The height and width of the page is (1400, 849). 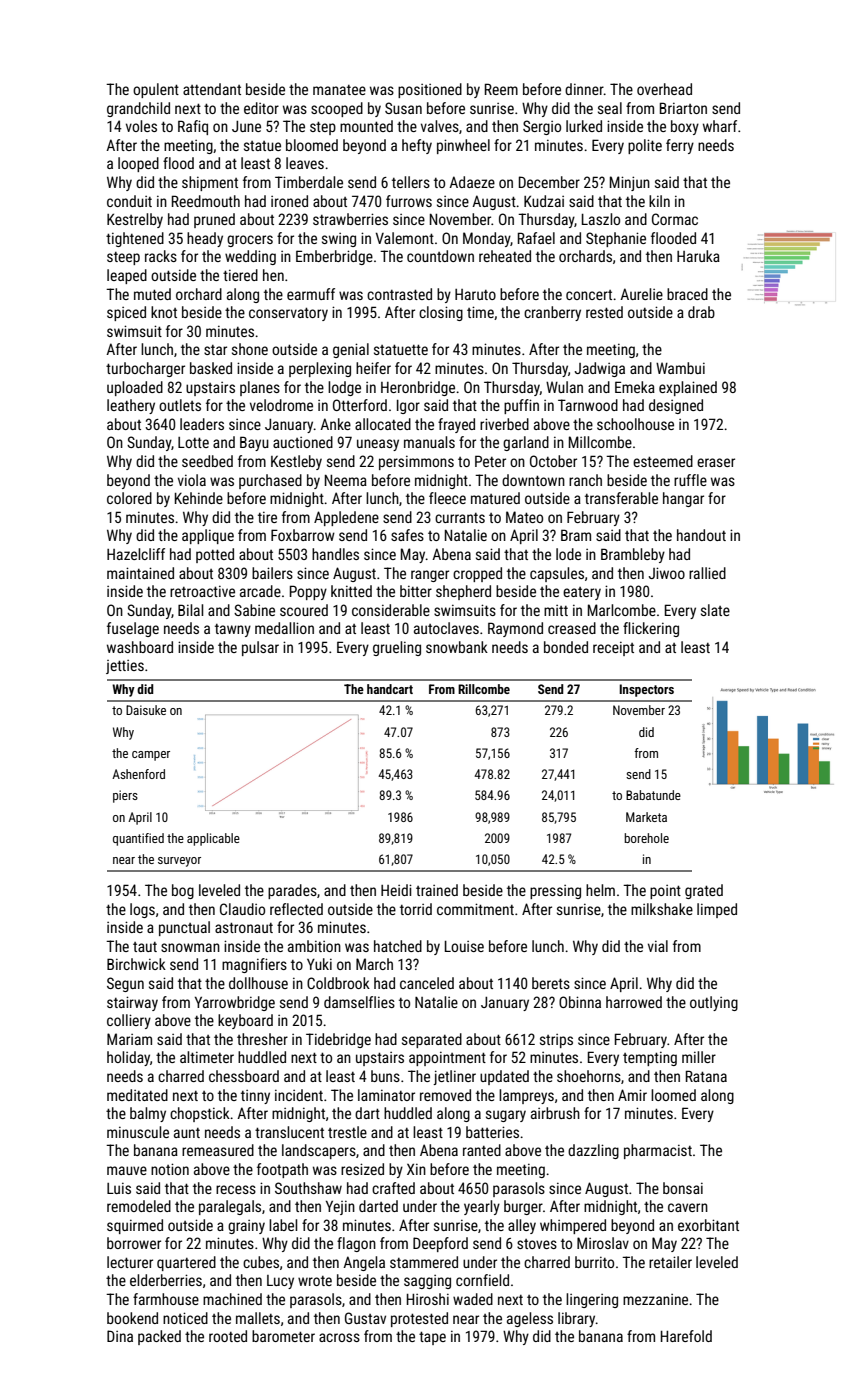 I want to click on velodrome, so click(x=281, y=405).
